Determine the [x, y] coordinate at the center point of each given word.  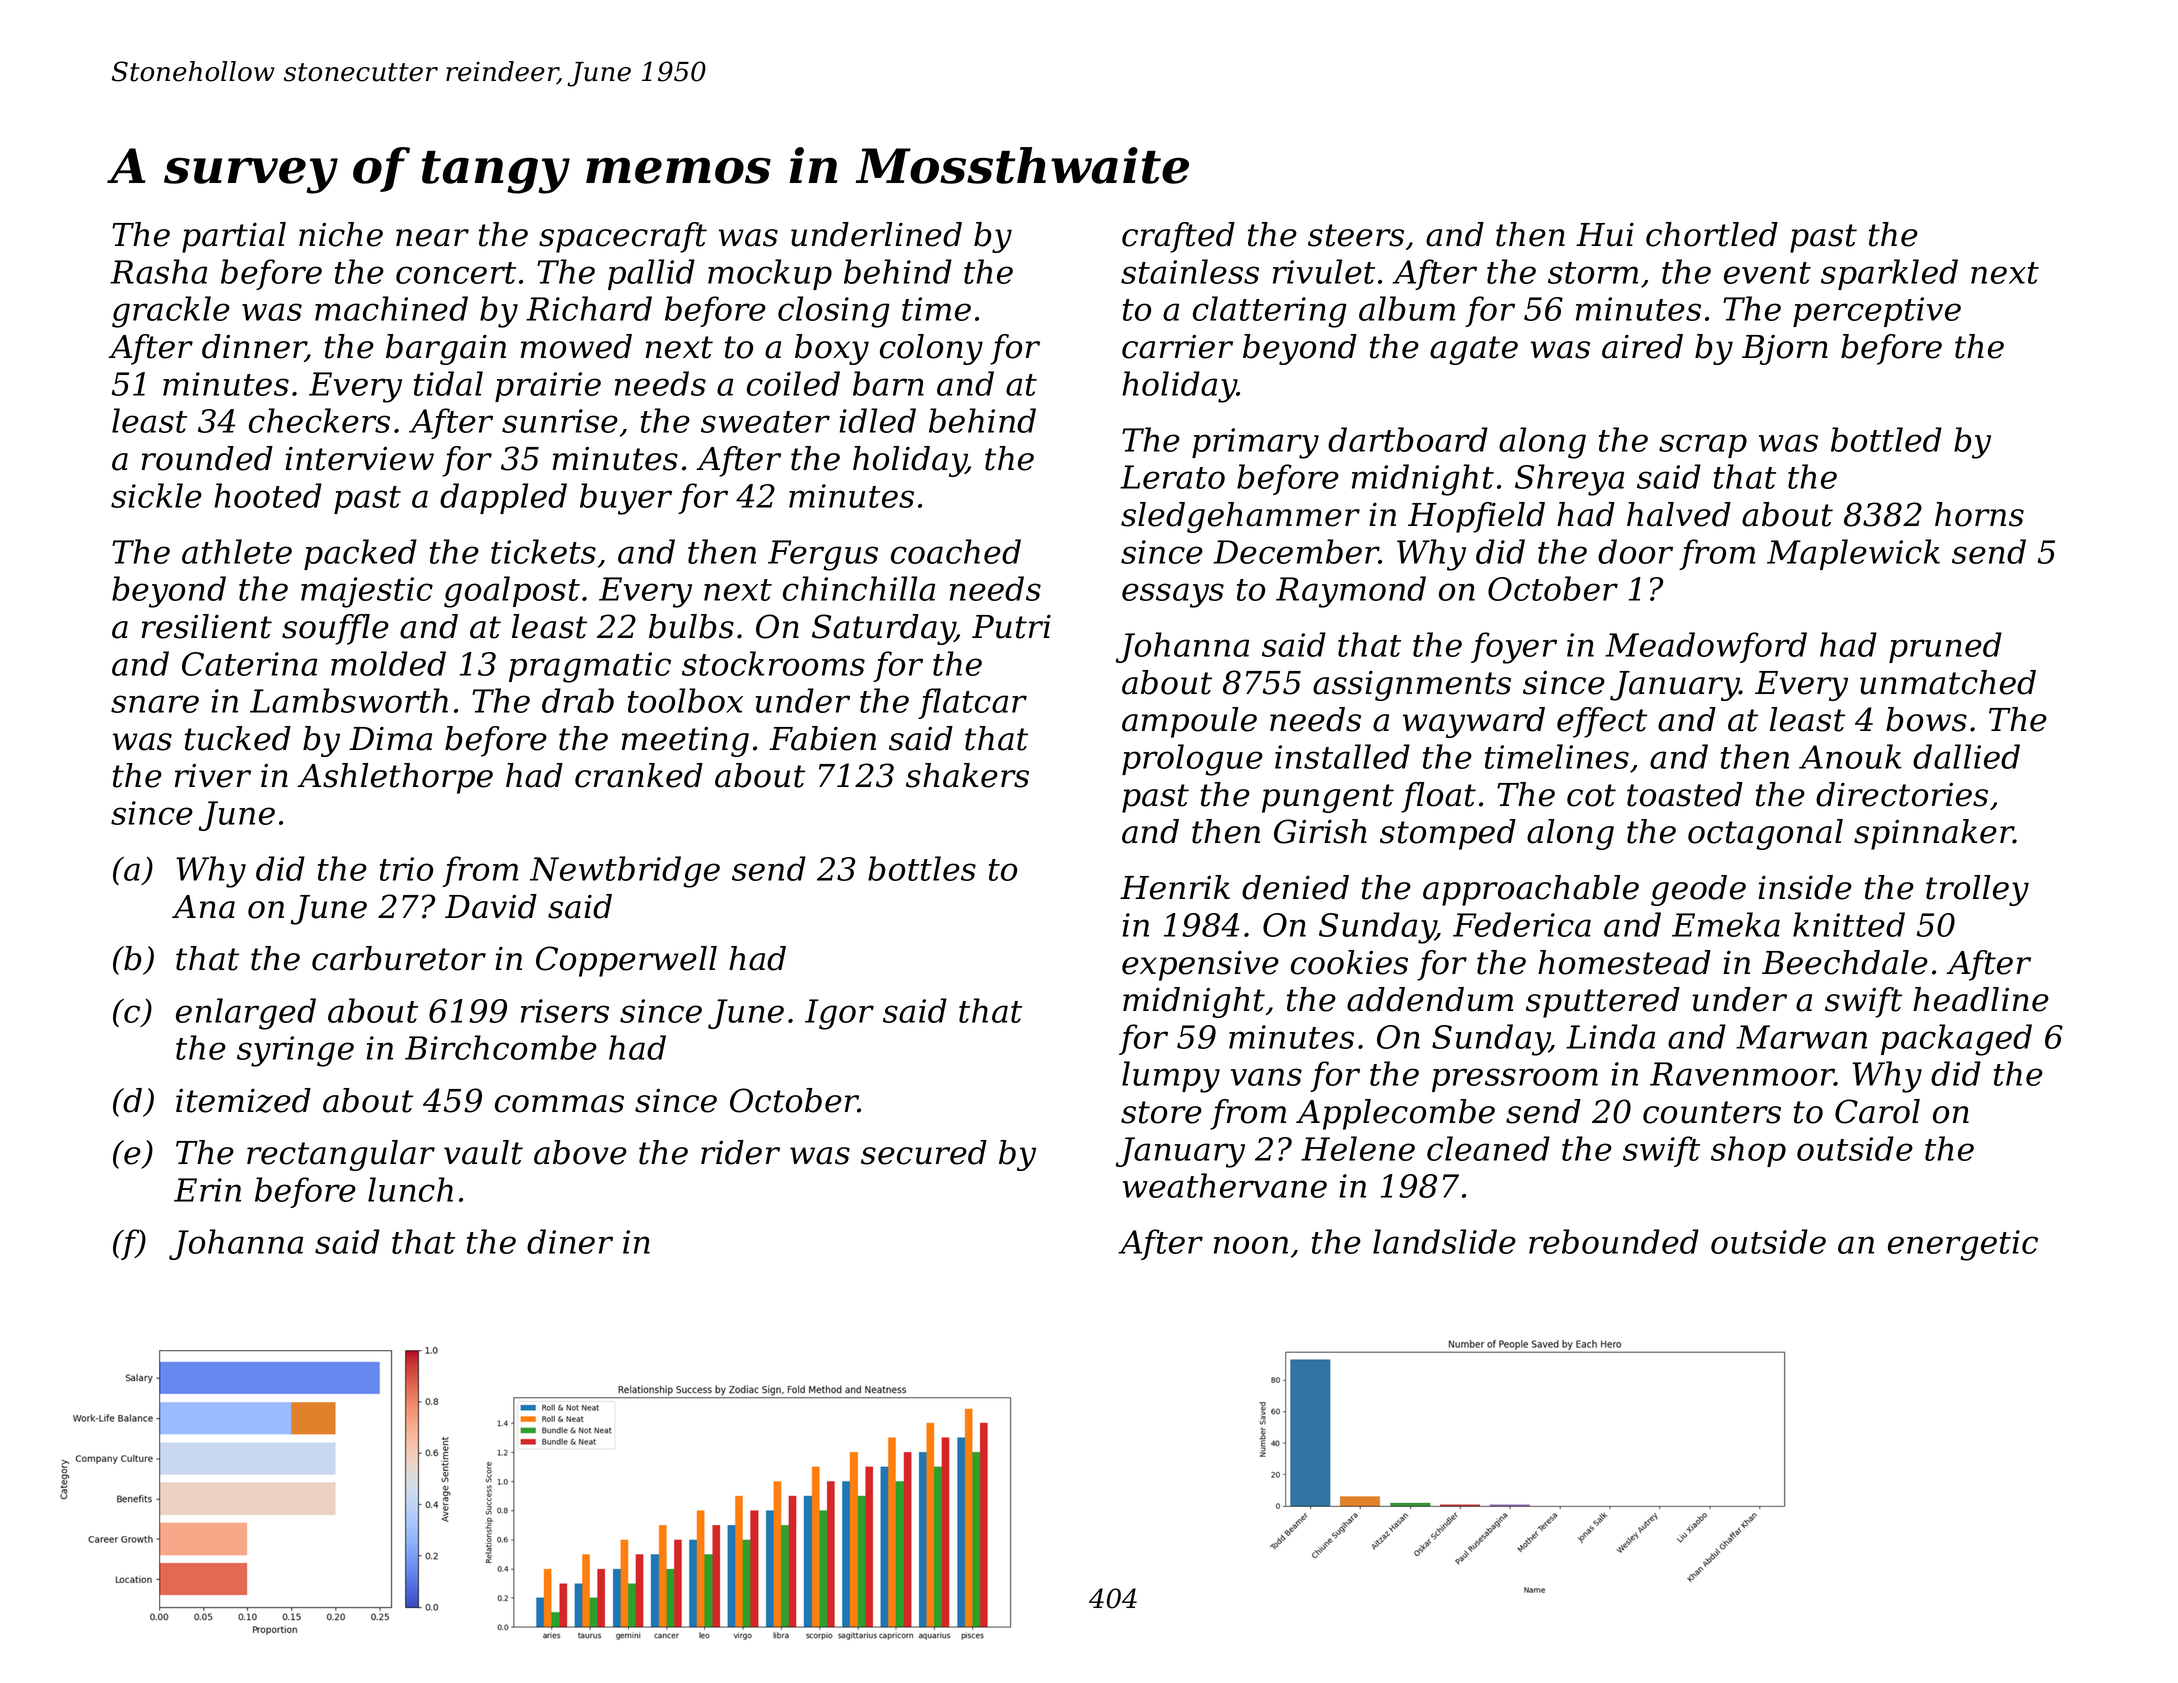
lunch [410, 1189]
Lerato [1172, 477]
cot [1591, 795]
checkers [319, 420]
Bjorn [1785, 349]
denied [1295, 887]
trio [406, 869]
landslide [1444, 1241]
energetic [1963, 1245]
